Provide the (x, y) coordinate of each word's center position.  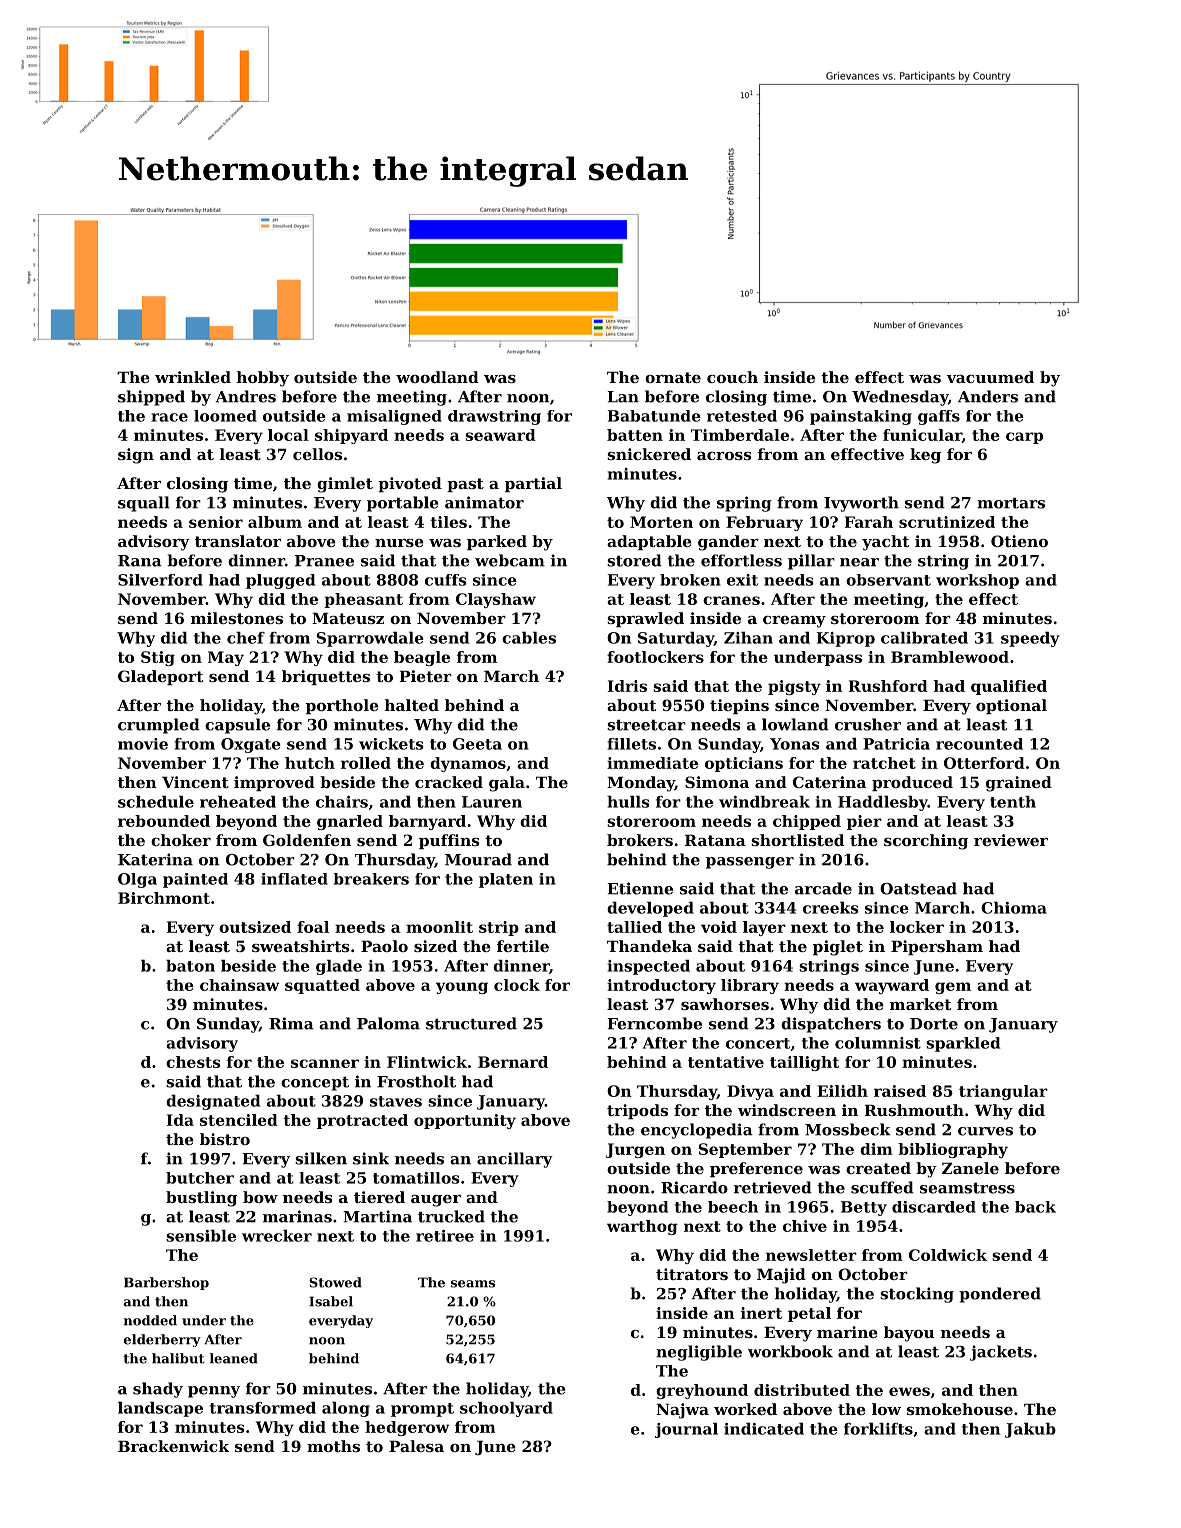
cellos (317, 454)
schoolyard (506, 1409)
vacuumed (990, 377)
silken (321, 1158)
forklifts (878, 1429)
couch (732, 377)
